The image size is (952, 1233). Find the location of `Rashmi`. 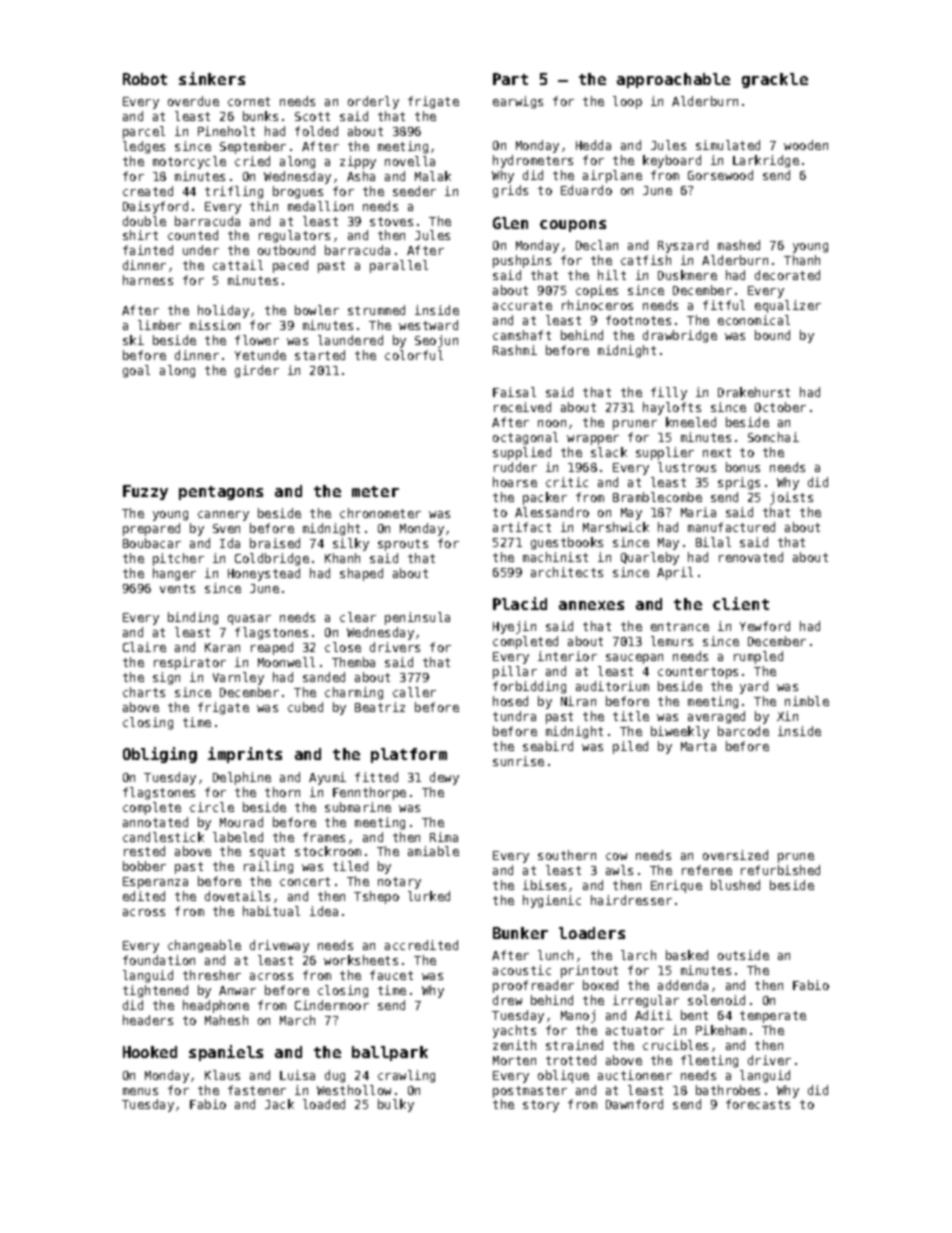

Rashmi is located at coordinates (515, 350).
